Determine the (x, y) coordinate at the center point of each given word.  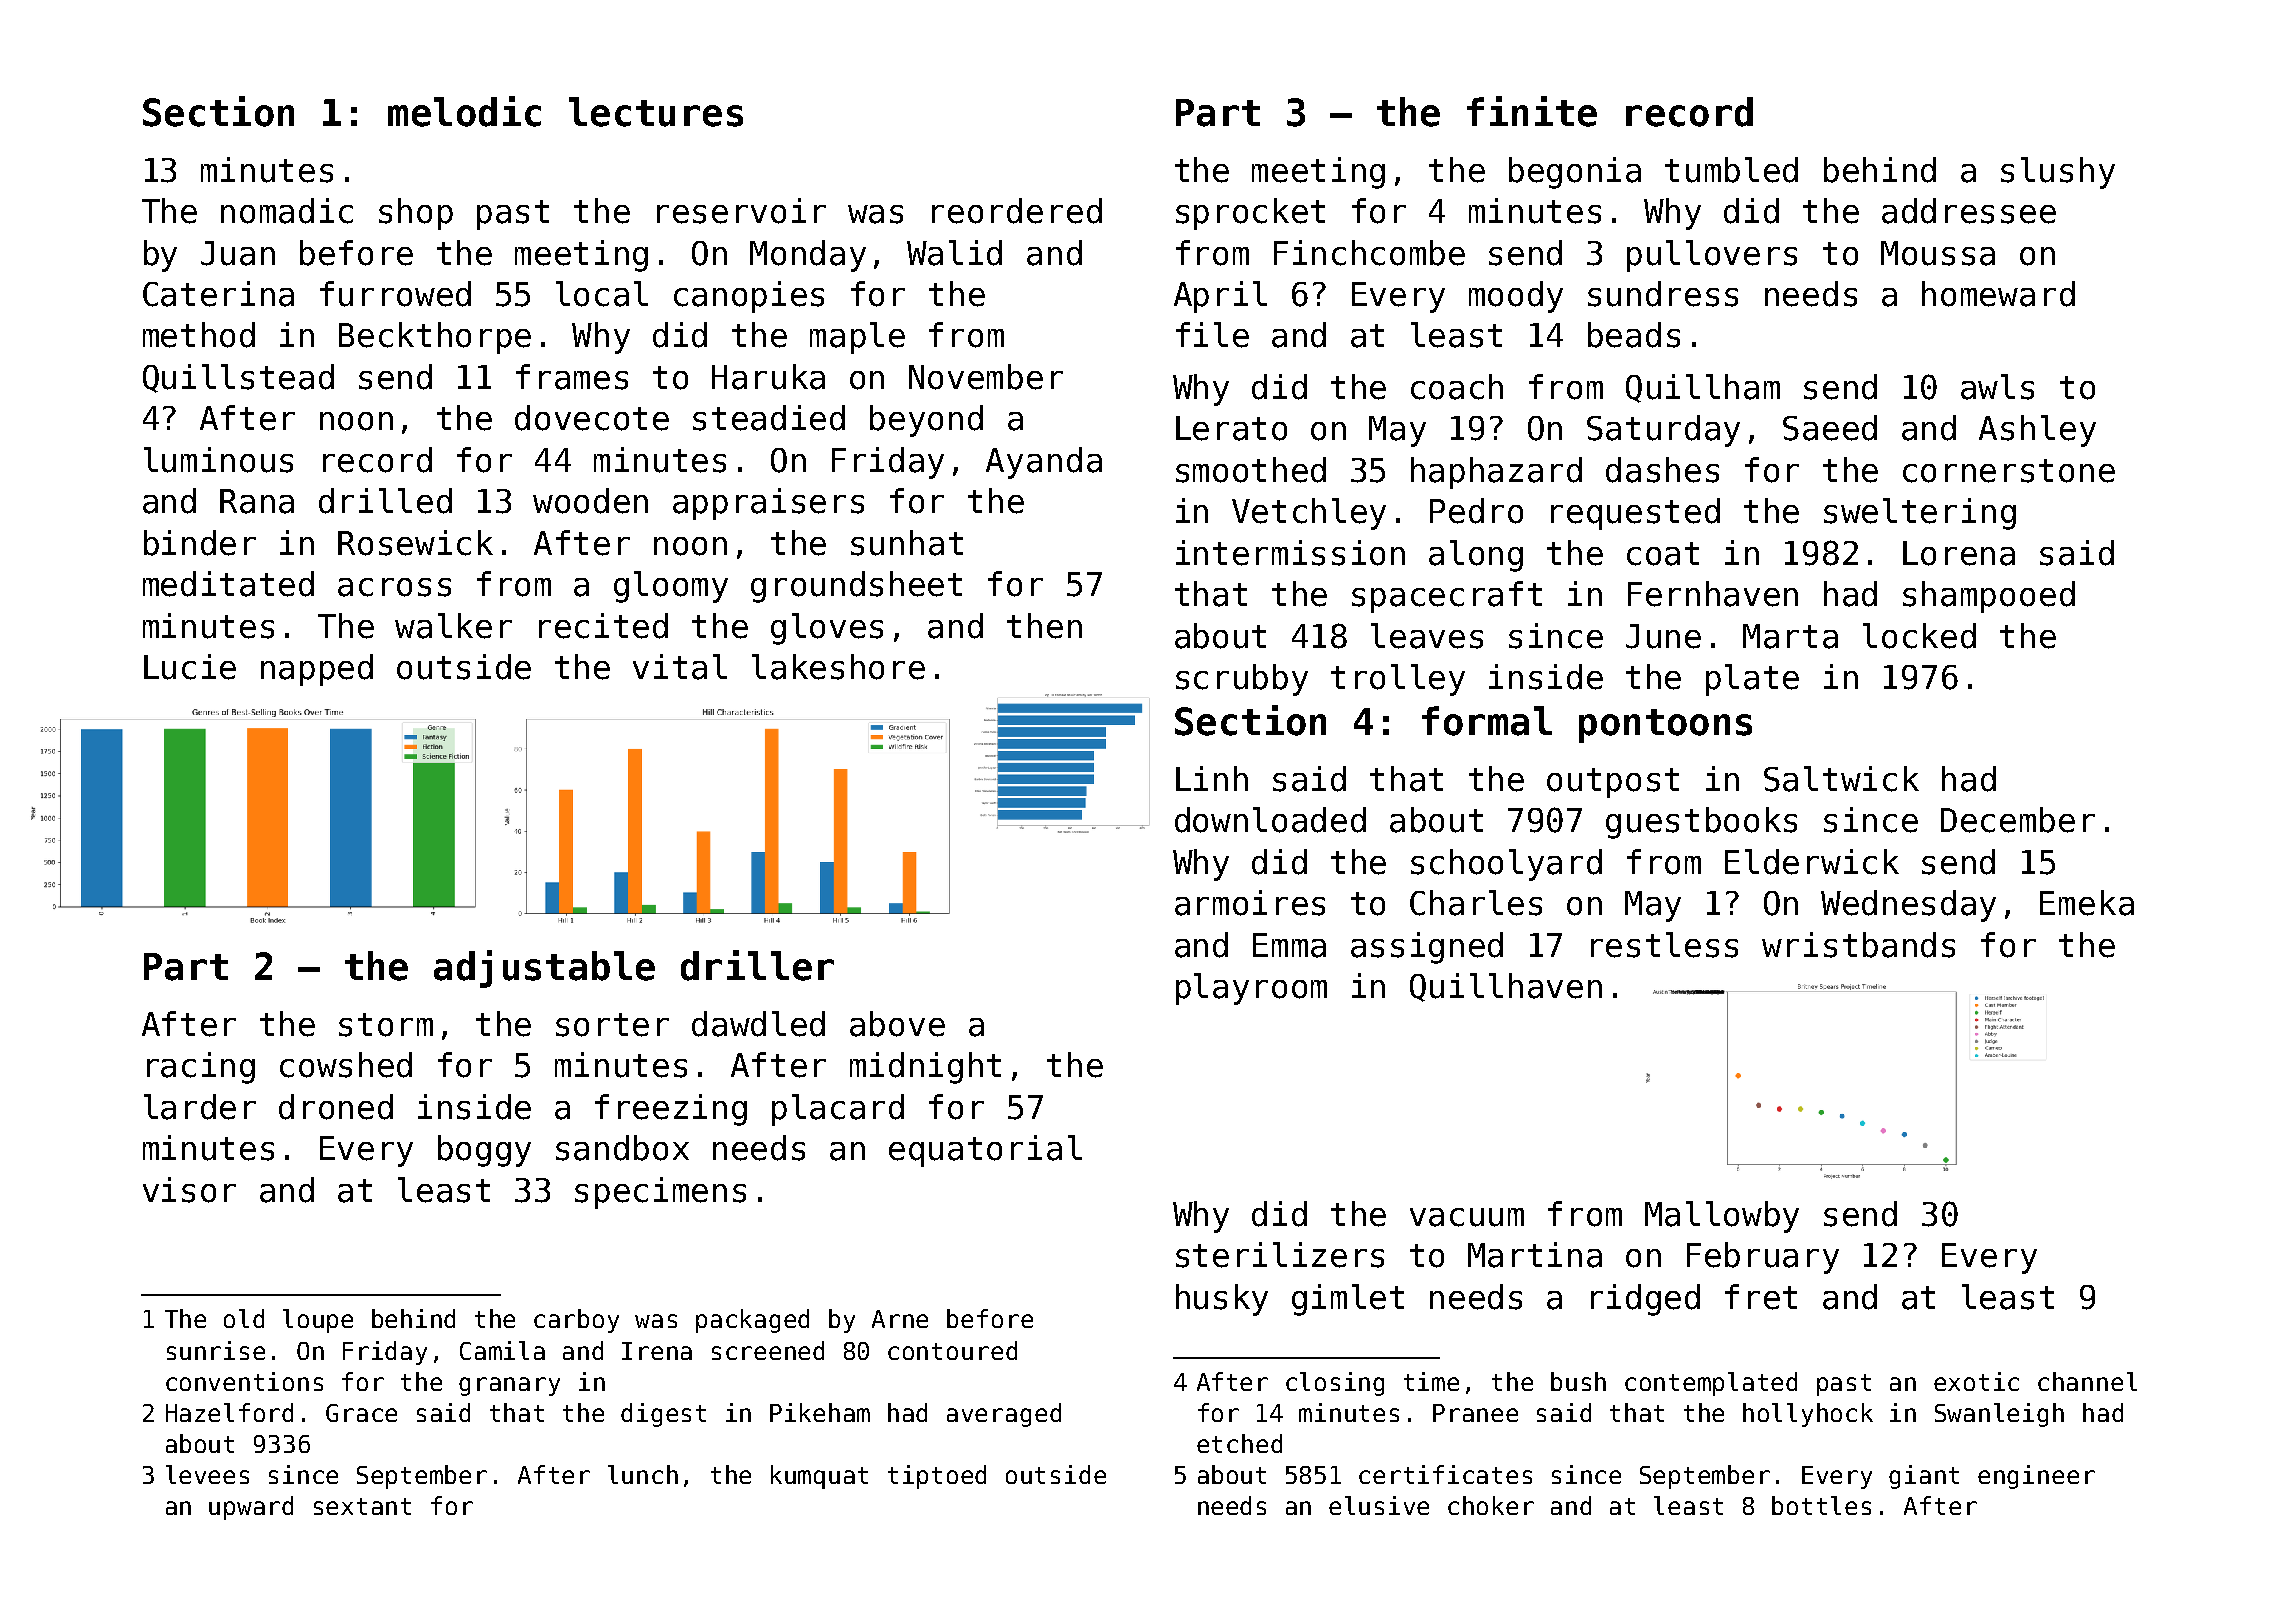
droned (336, 1107)
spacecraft (1447, 597)
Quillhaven (1506, 987)
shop (416, 214)
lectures (656, 112)
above (897, 1024)
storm (386, 1025)
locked (1919, 636)
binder (200, 543)
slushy (2058, 173)
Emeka (2087, 903)
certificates (1445, 1474)
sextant (362, 1506)
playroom (1251, 989)
